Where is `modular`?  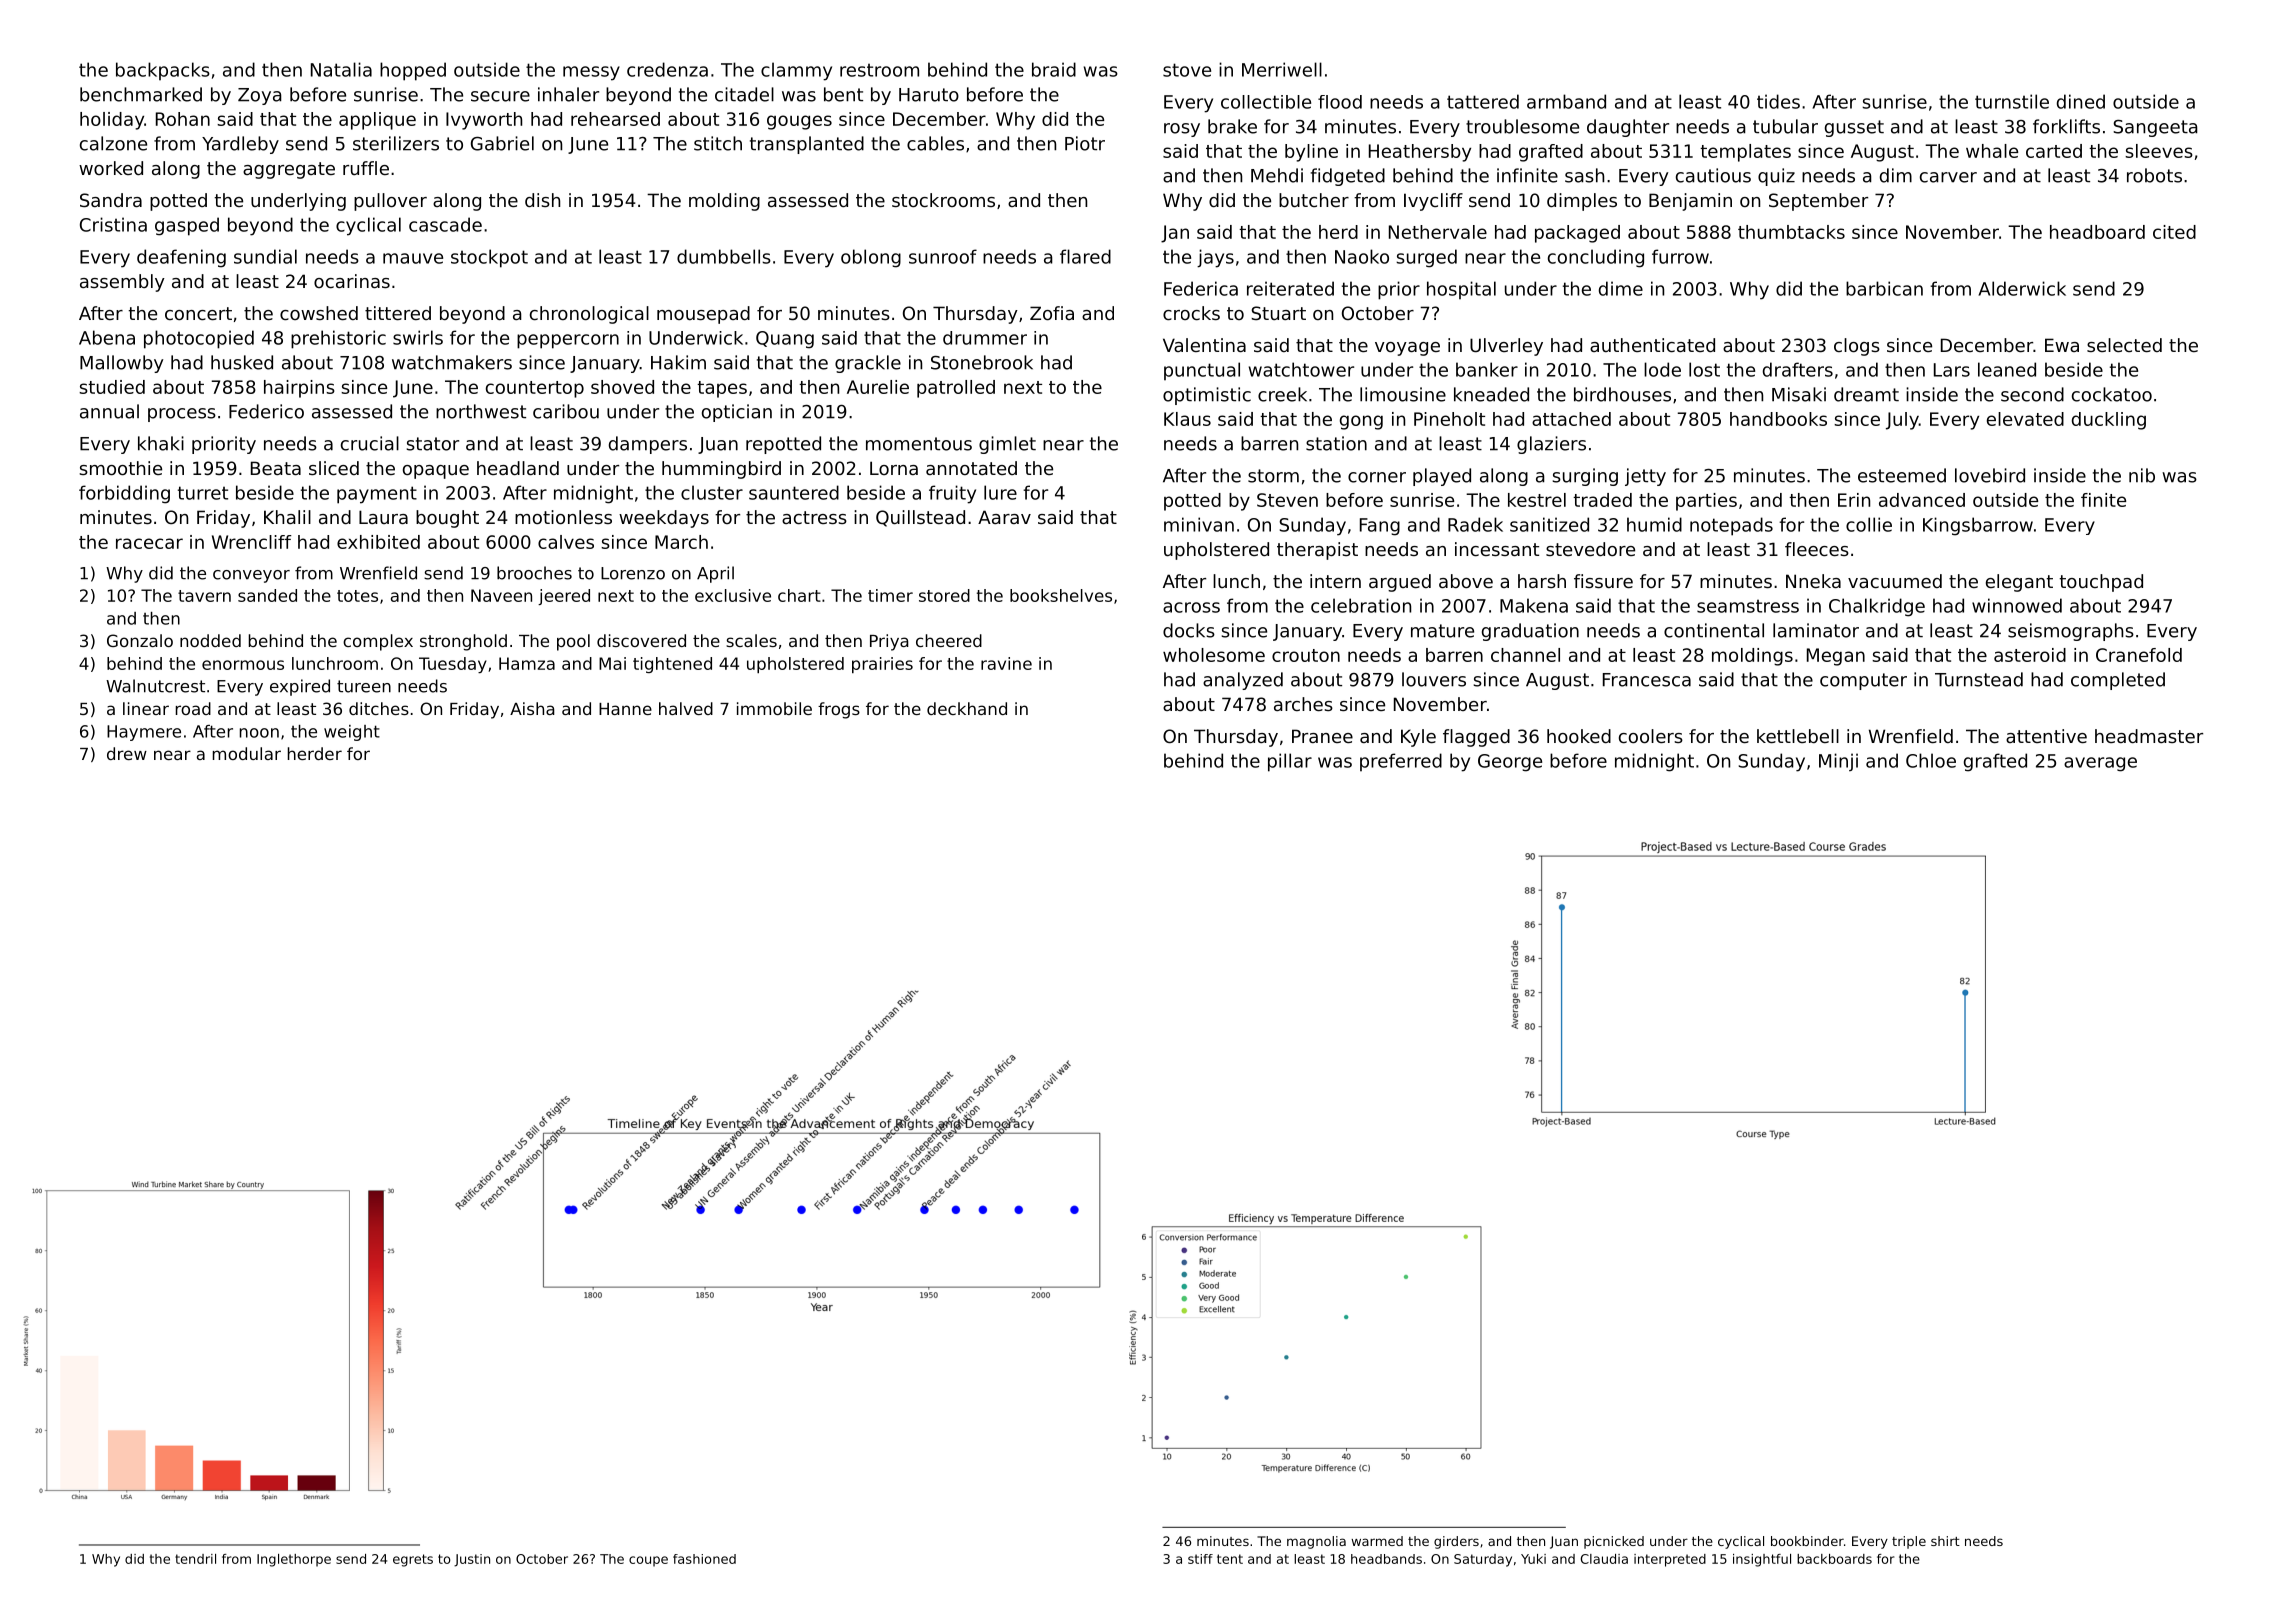
modular is located at coordinates (247, 753).
